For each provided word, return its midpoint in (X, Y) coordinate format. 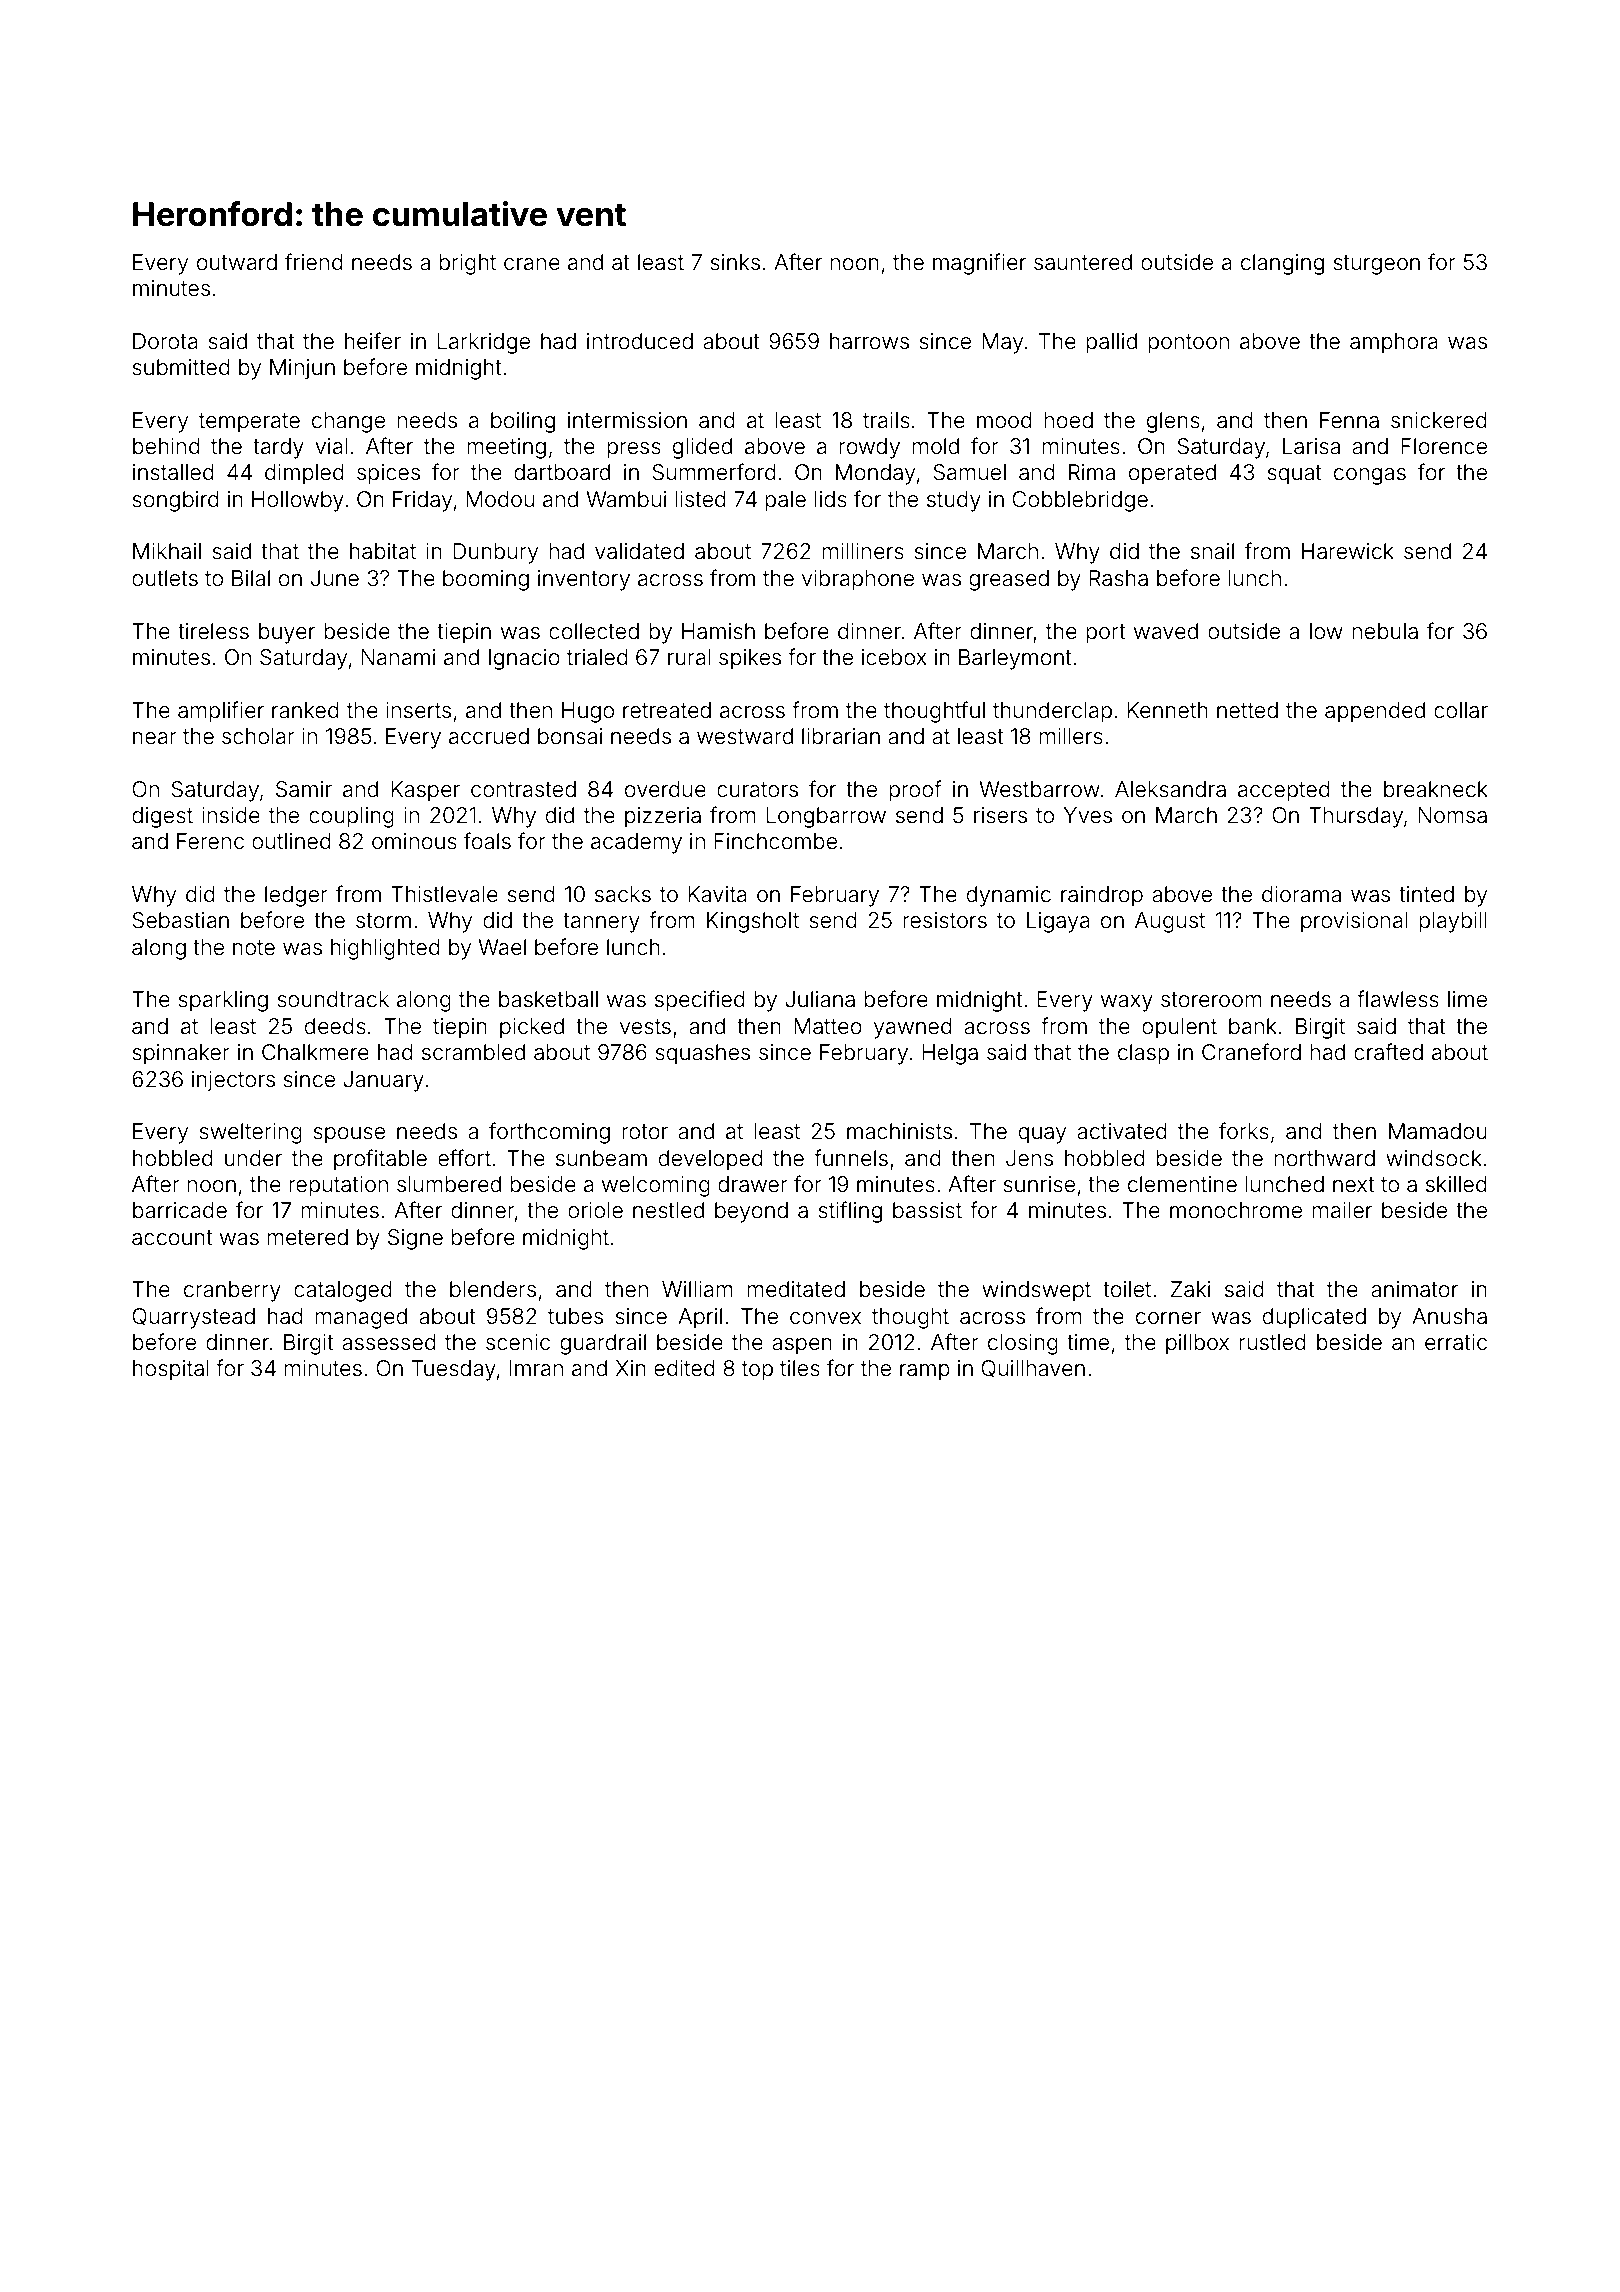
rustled (1272, 1342)
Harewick (1348, 551)
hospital (171, 1370)
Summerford (714, 472)
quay (1043, 1135)
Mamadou (1438, 1131)
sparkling (223, 1001)
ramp (925, 1372)
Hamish (718, 631)
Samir (304, 789)
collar (1461, 710)
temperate (249, 423)
